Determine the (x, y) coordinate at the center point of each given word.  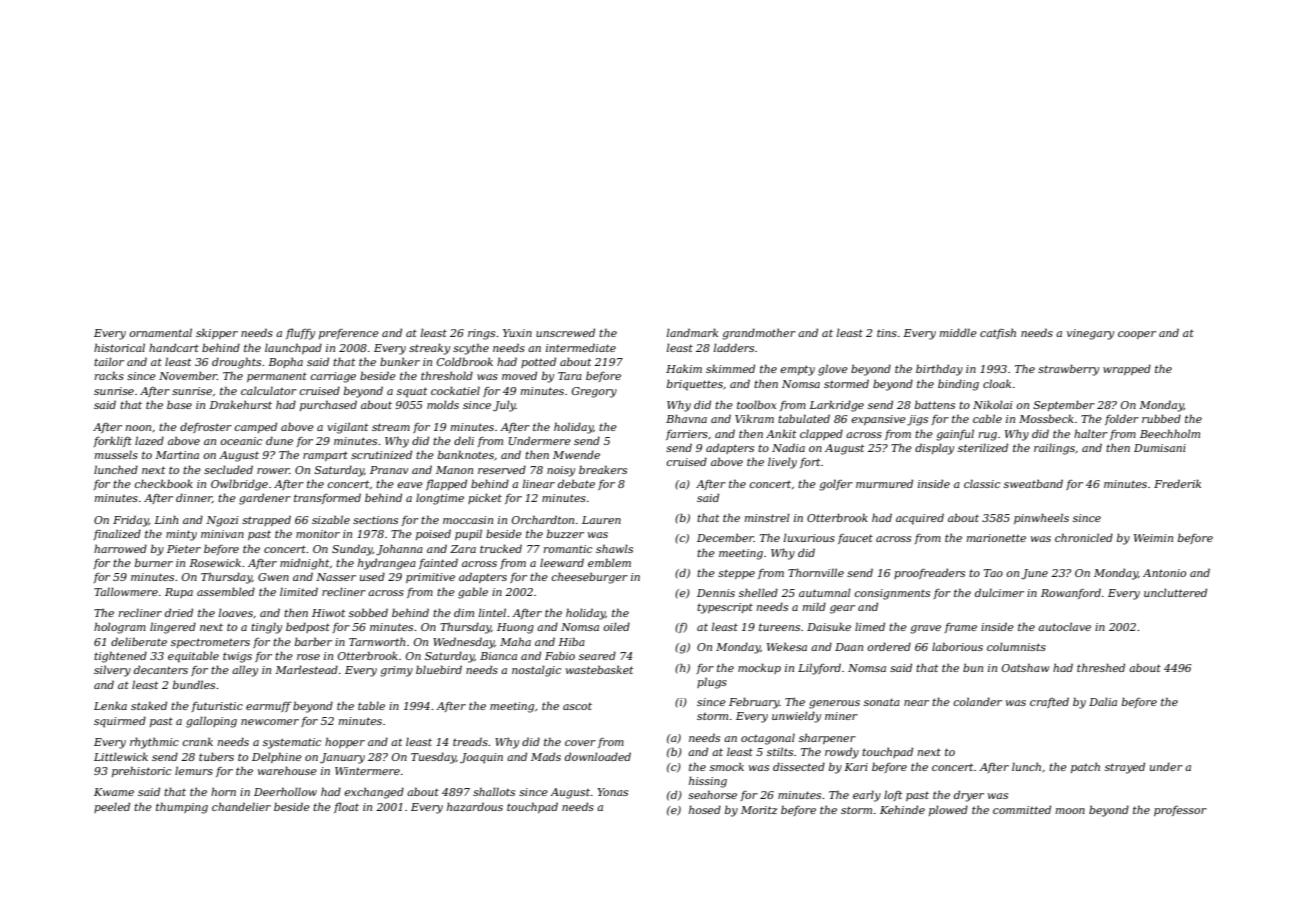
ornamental (160, 333)
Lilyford (819, 669)
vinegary (1090, 334)
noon (138, 428)
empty (798, 370)
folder (1122, 419)
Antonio (1164, 573)
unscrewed (565, 332)
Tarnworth (377, 641)
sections (375, 520)
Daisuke (829, 626)
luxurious (809, 537)
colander (977, 701)
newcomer (270, 722)
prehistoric (141, 771)
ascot (577, 706)
